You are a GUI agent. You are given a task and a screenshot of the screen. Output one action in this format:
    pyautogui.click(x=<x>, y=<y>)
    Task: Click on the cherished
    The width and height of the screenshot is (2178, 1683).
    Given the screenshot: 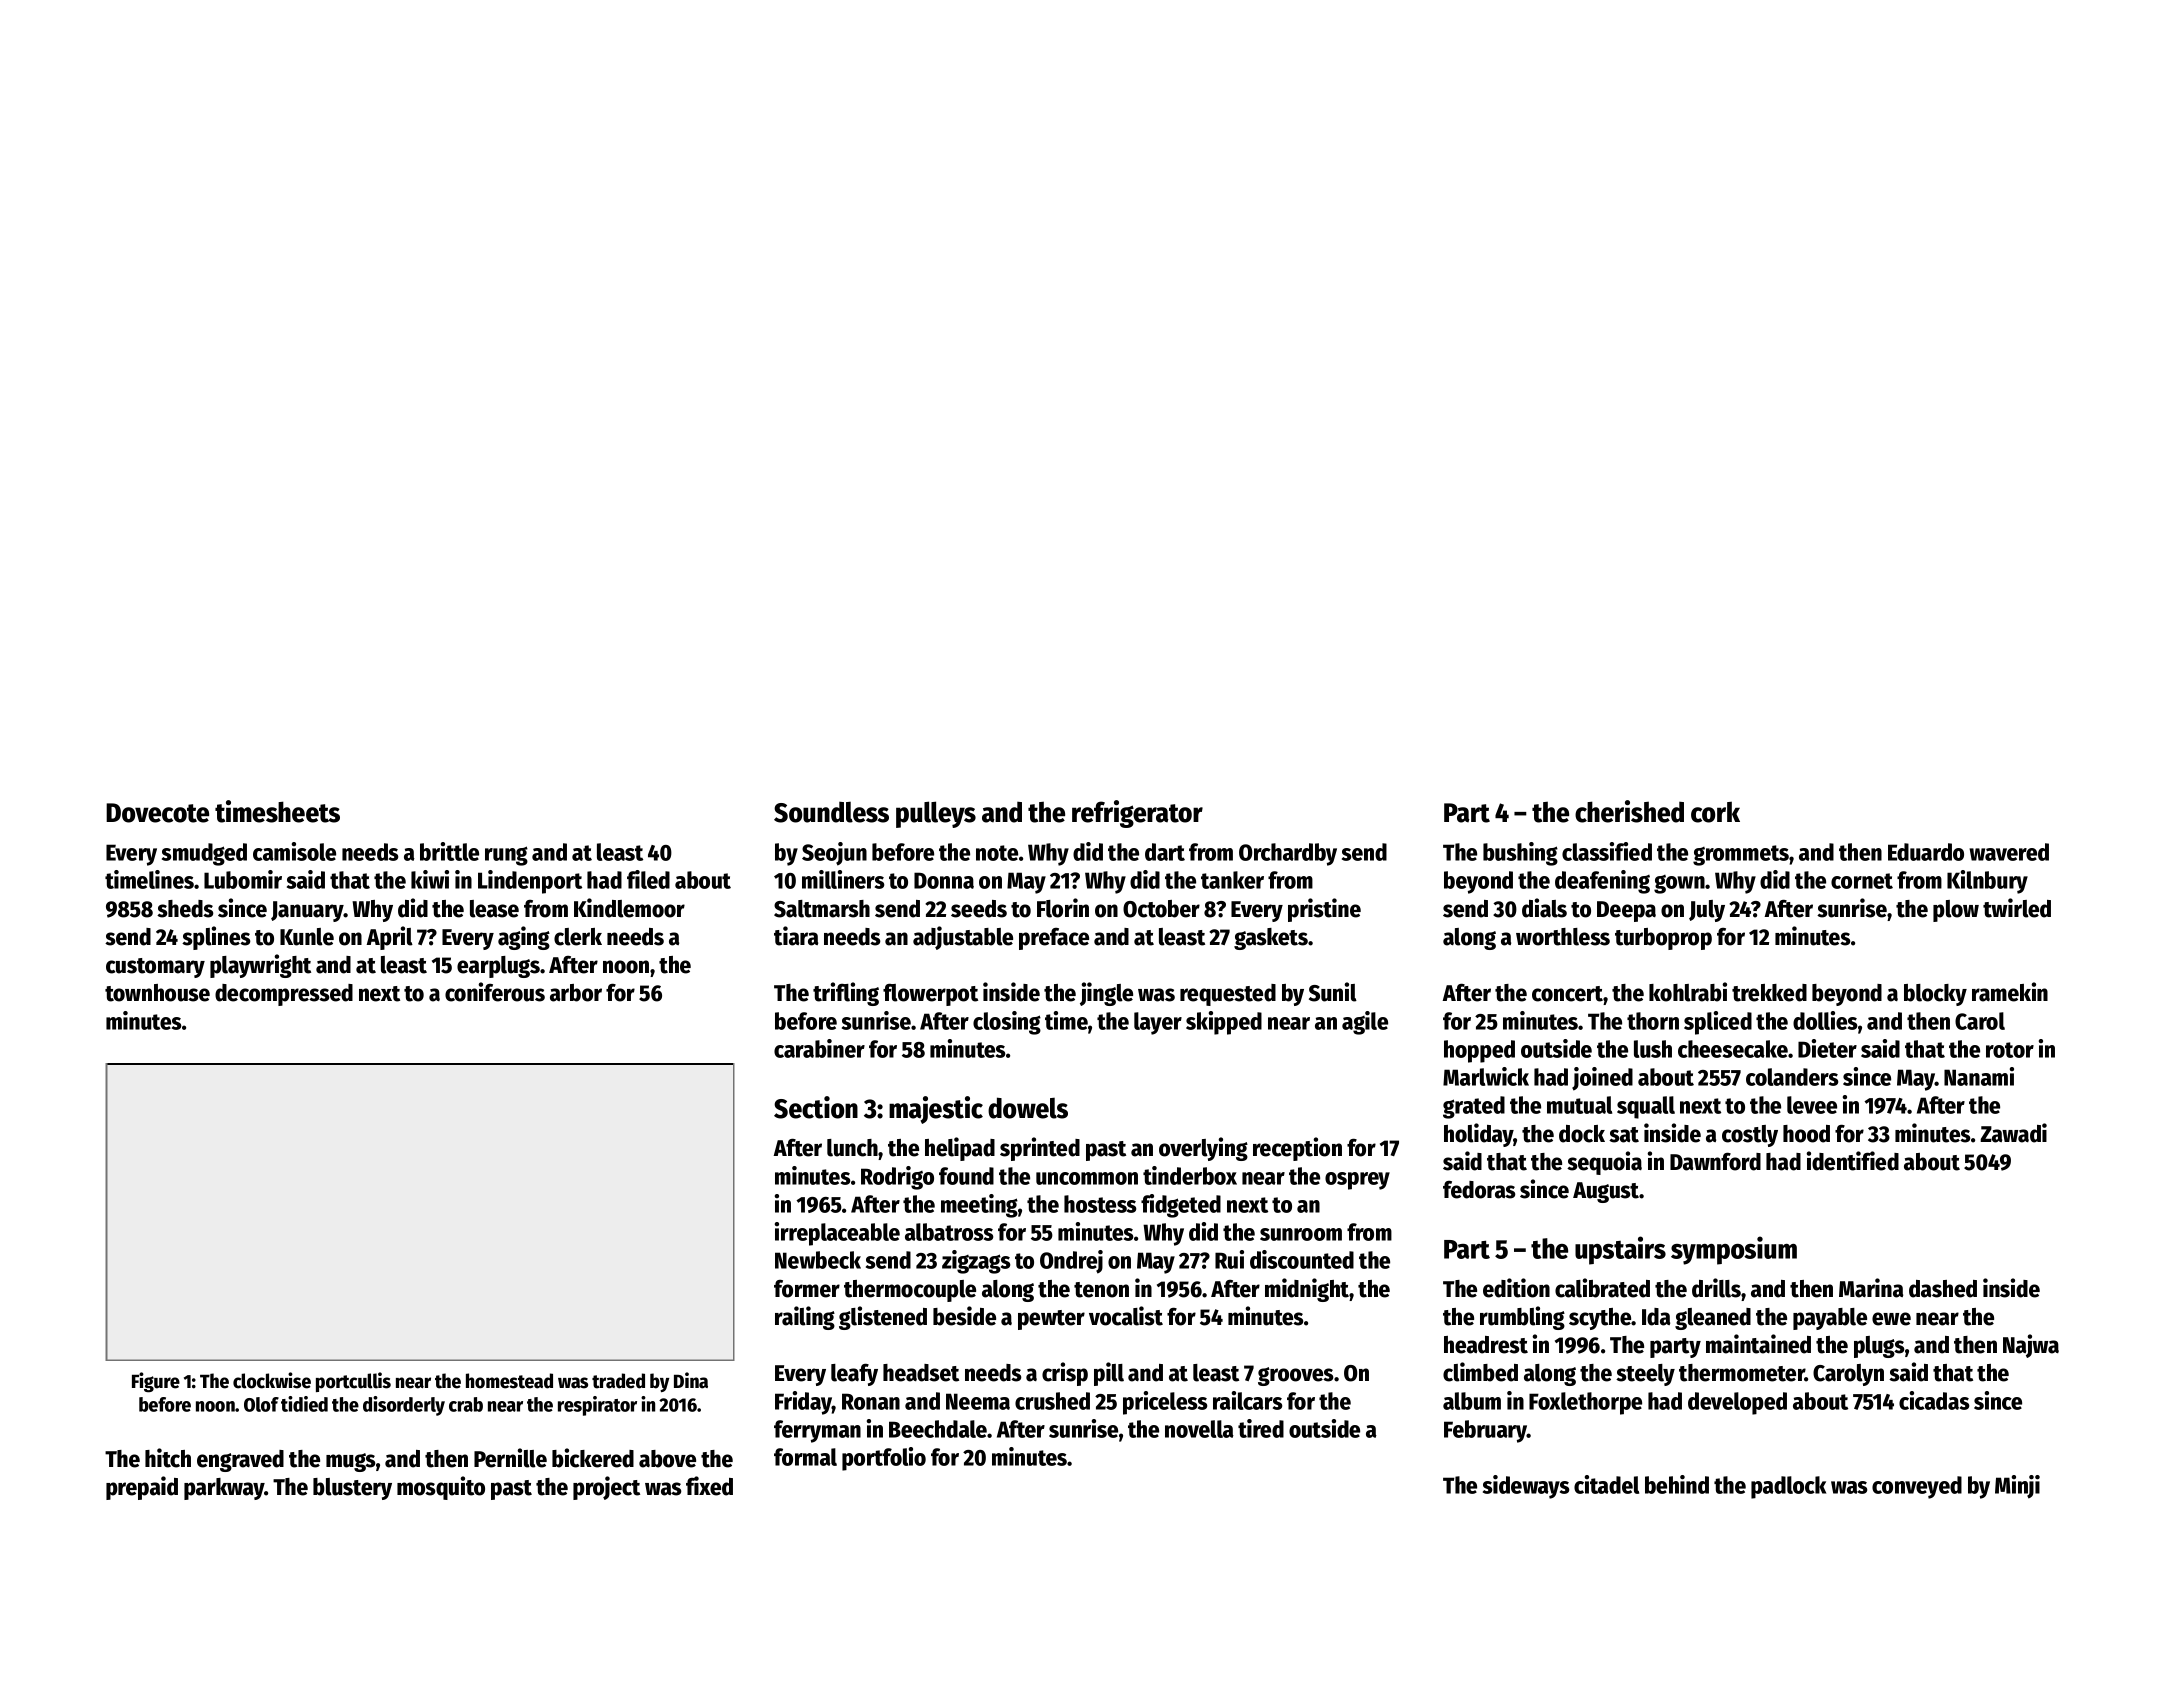 What is the action you would take?
    pyautogui.click(x=1629, y=811)
